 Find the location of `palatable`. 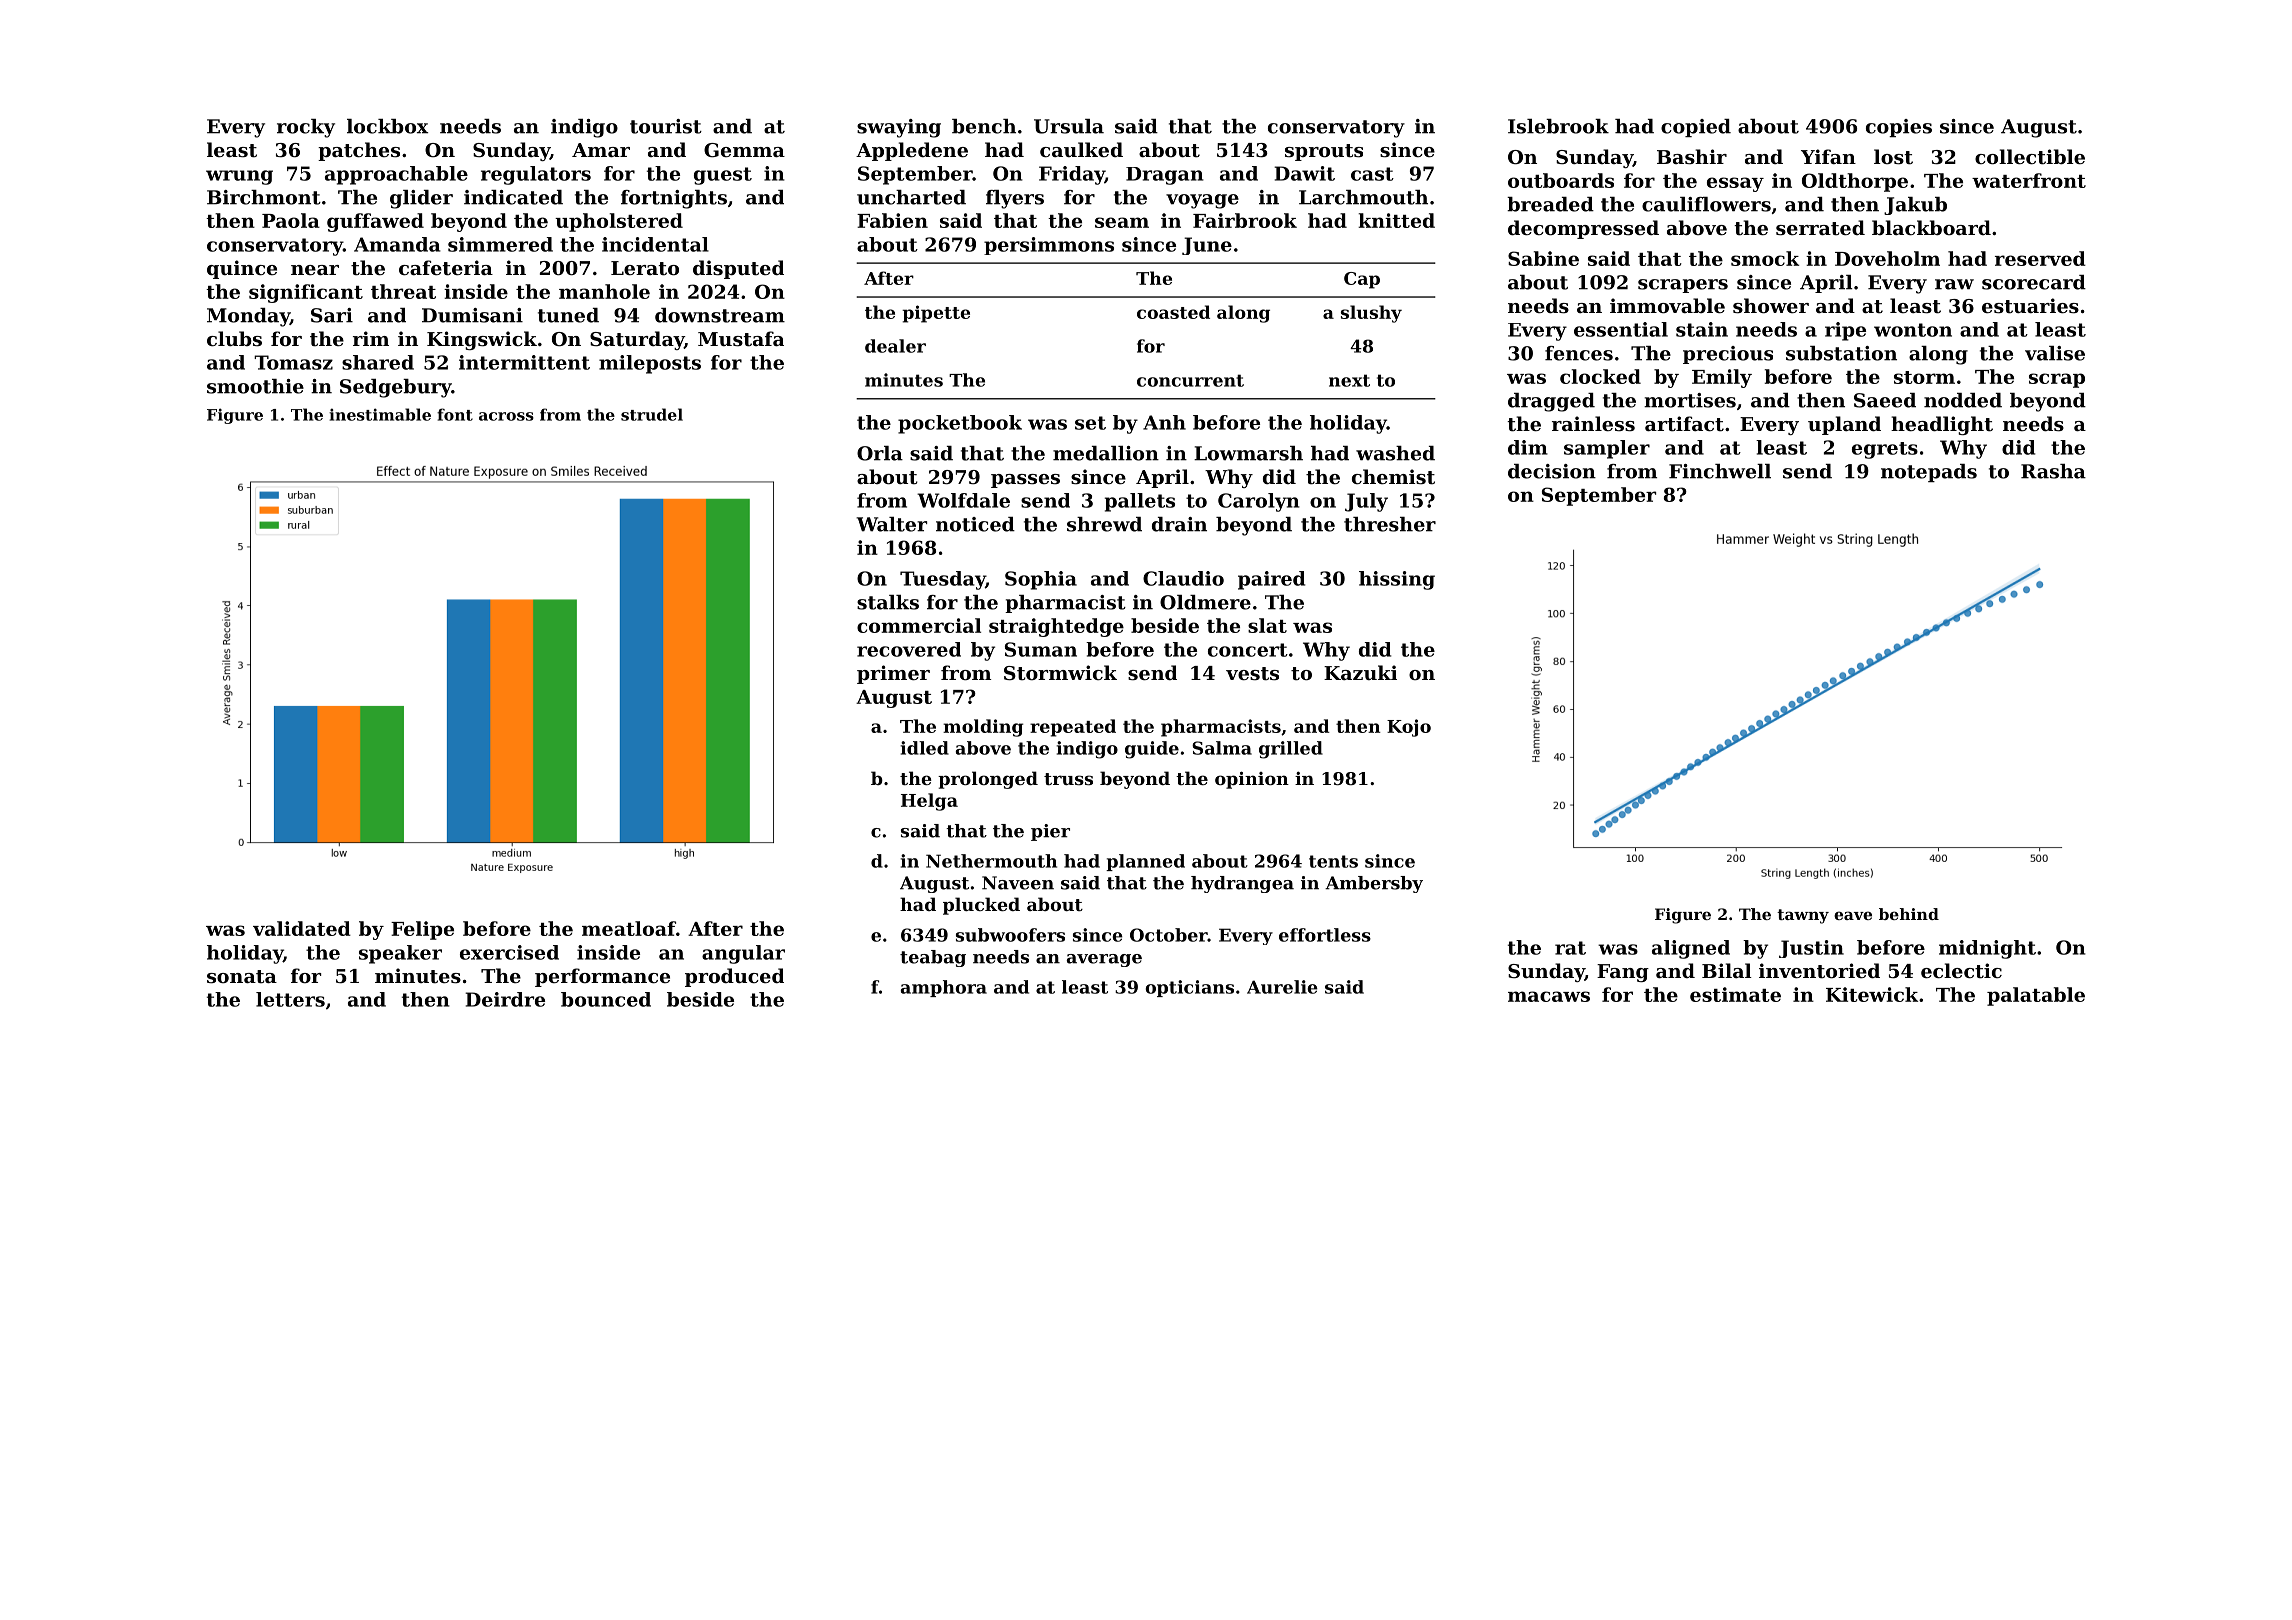

palatable is located at coordinates (2036, 996).
